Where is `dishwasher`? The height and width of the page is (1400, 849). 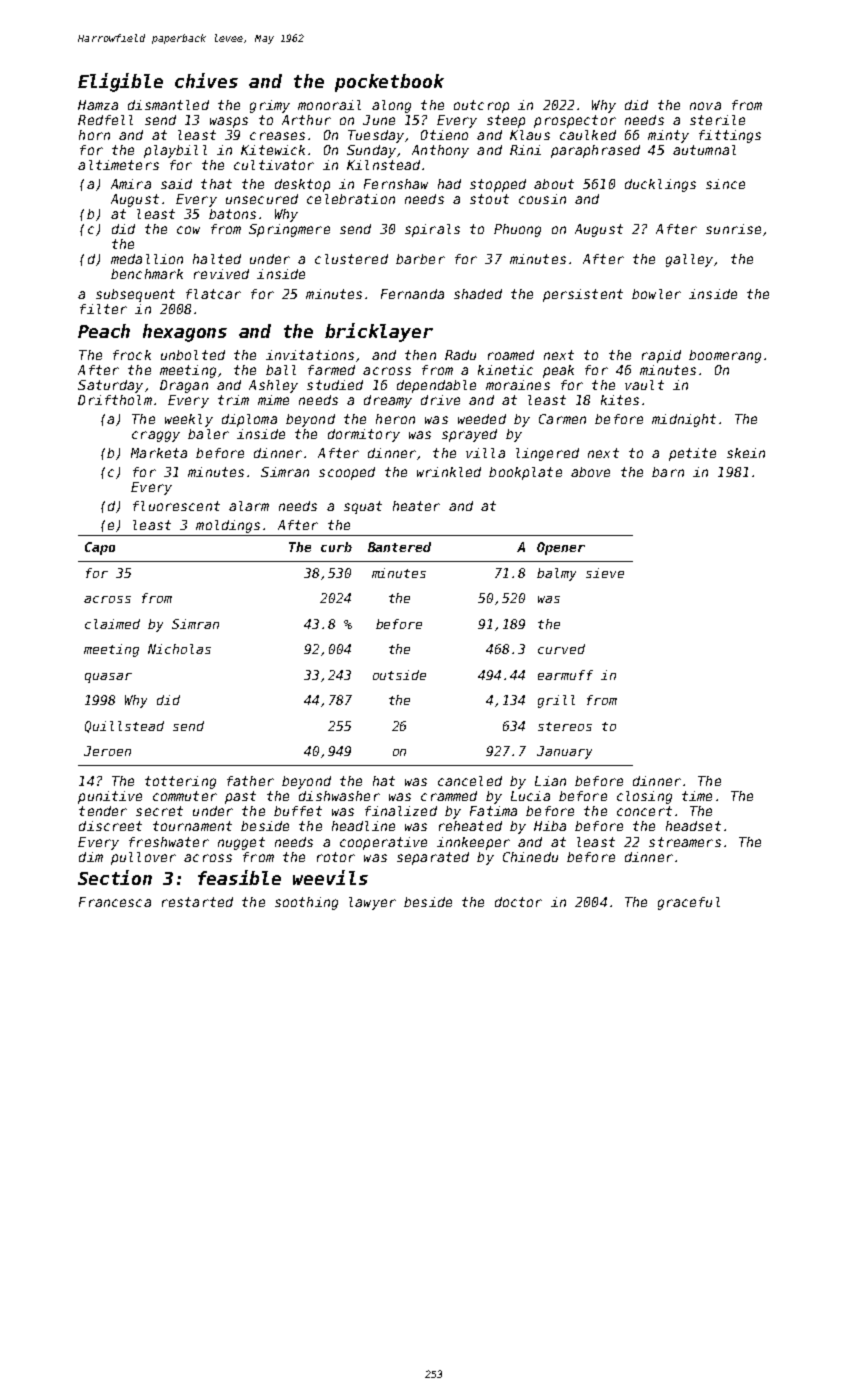
dishwasher is located at coordinates (339, 796).
